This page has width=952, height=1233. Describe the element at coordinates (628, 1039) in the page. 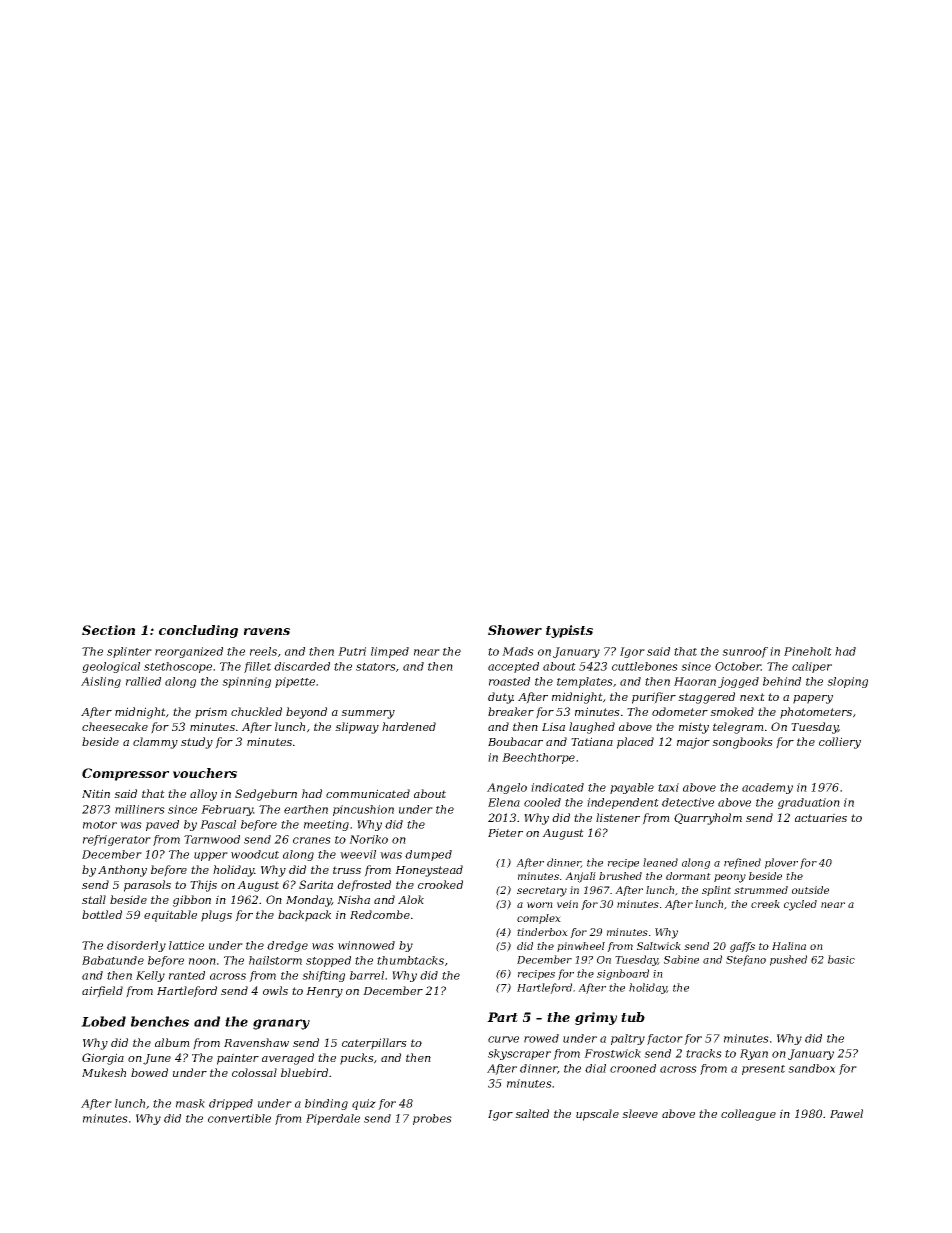

I see `paltry` at that location.
